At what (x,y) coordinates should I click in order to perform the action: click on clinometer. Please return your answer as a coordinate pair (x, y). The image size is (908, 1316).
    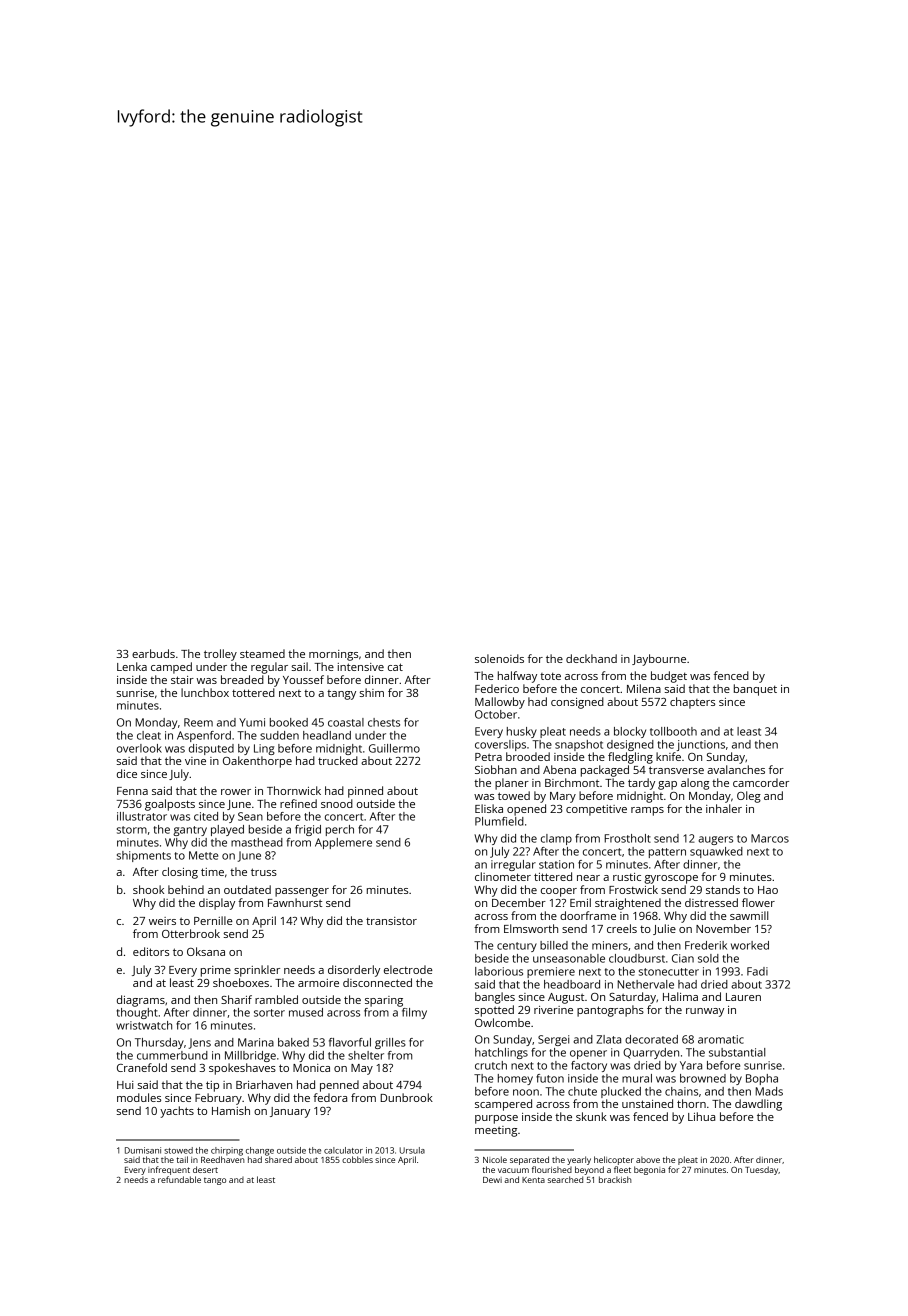
    Looking at the image, I should click on (503, 876).
